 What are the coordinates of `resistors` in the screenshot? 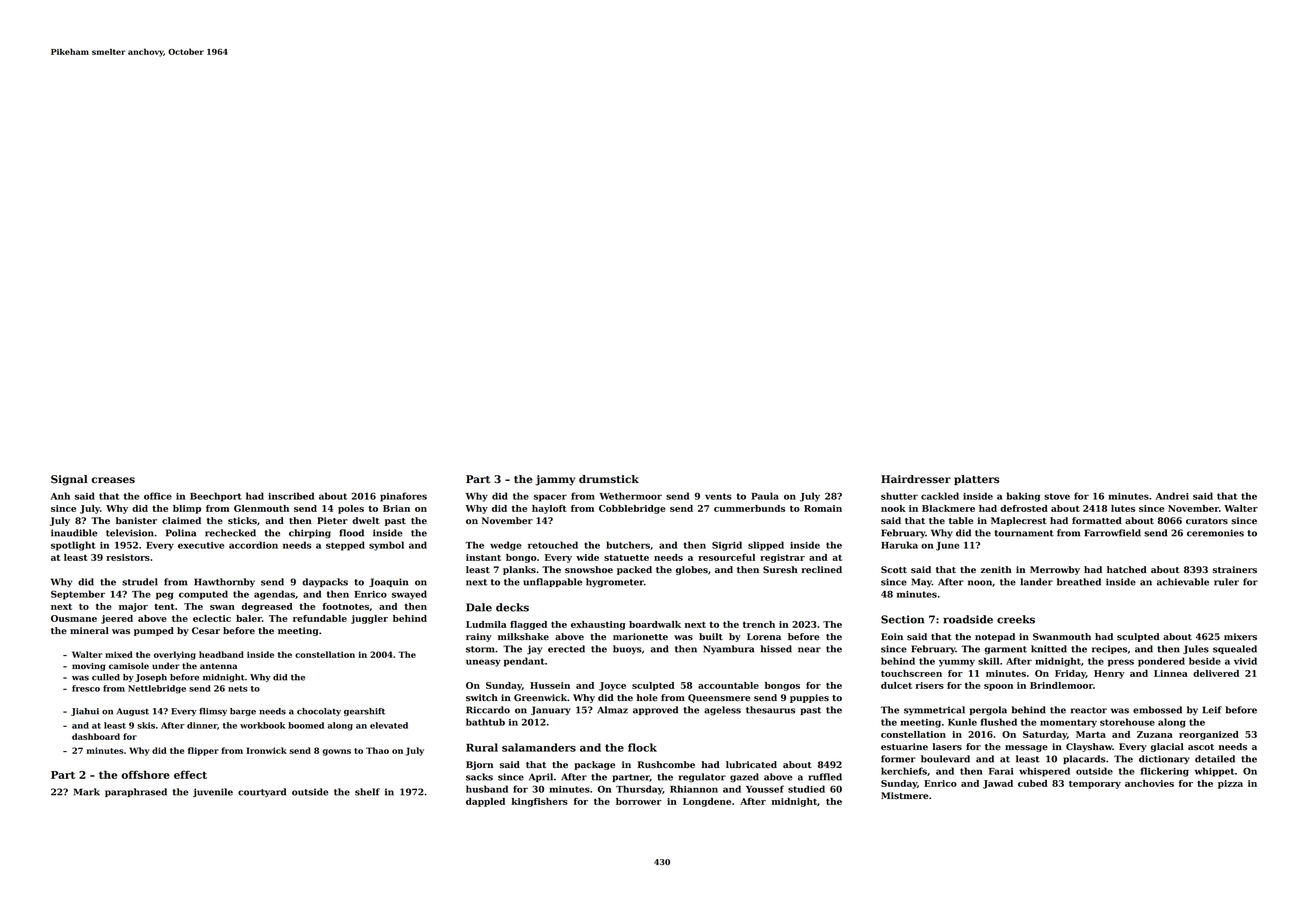 It's located at (128, 557).
